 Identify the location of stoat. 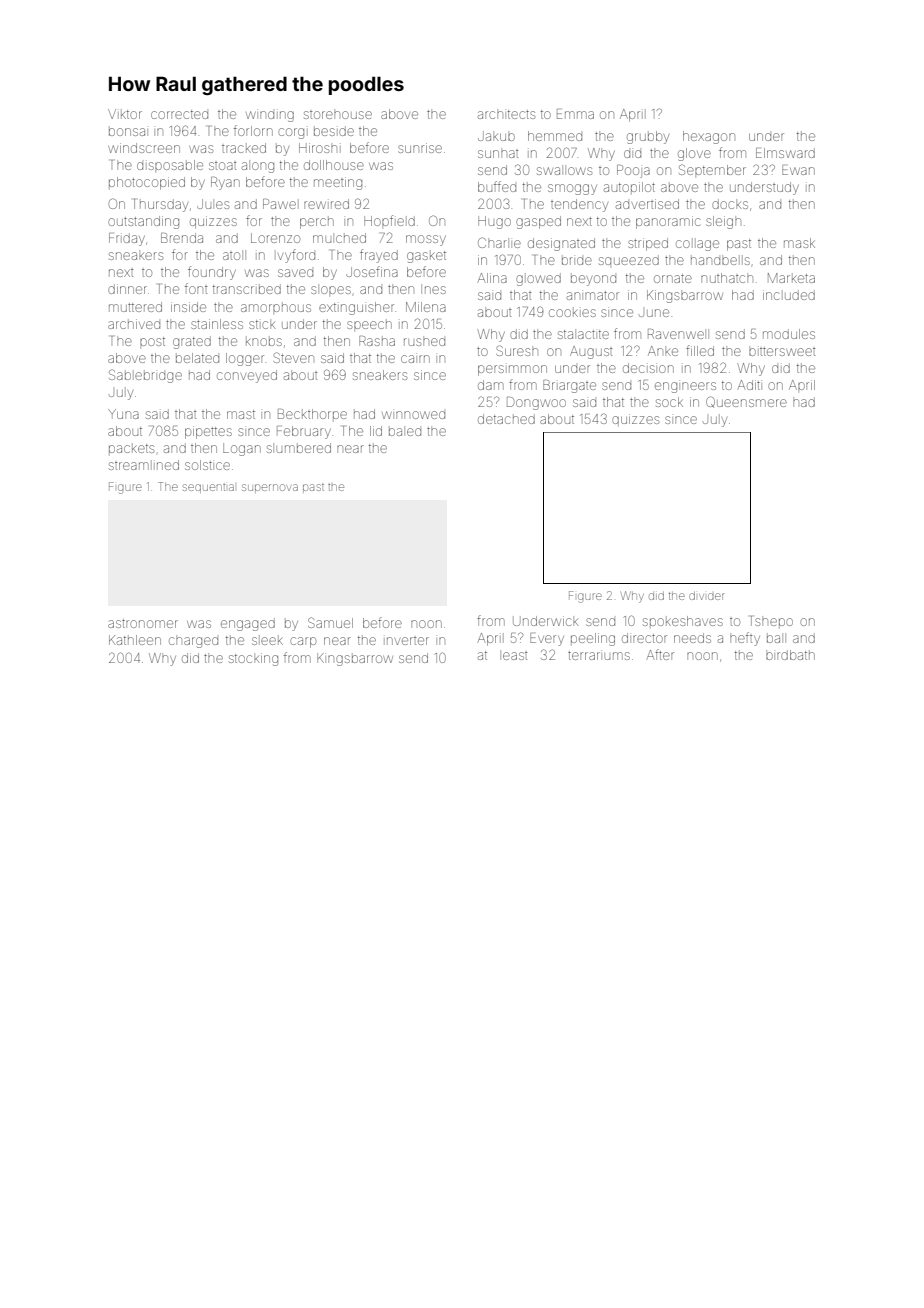
(223, 166).
